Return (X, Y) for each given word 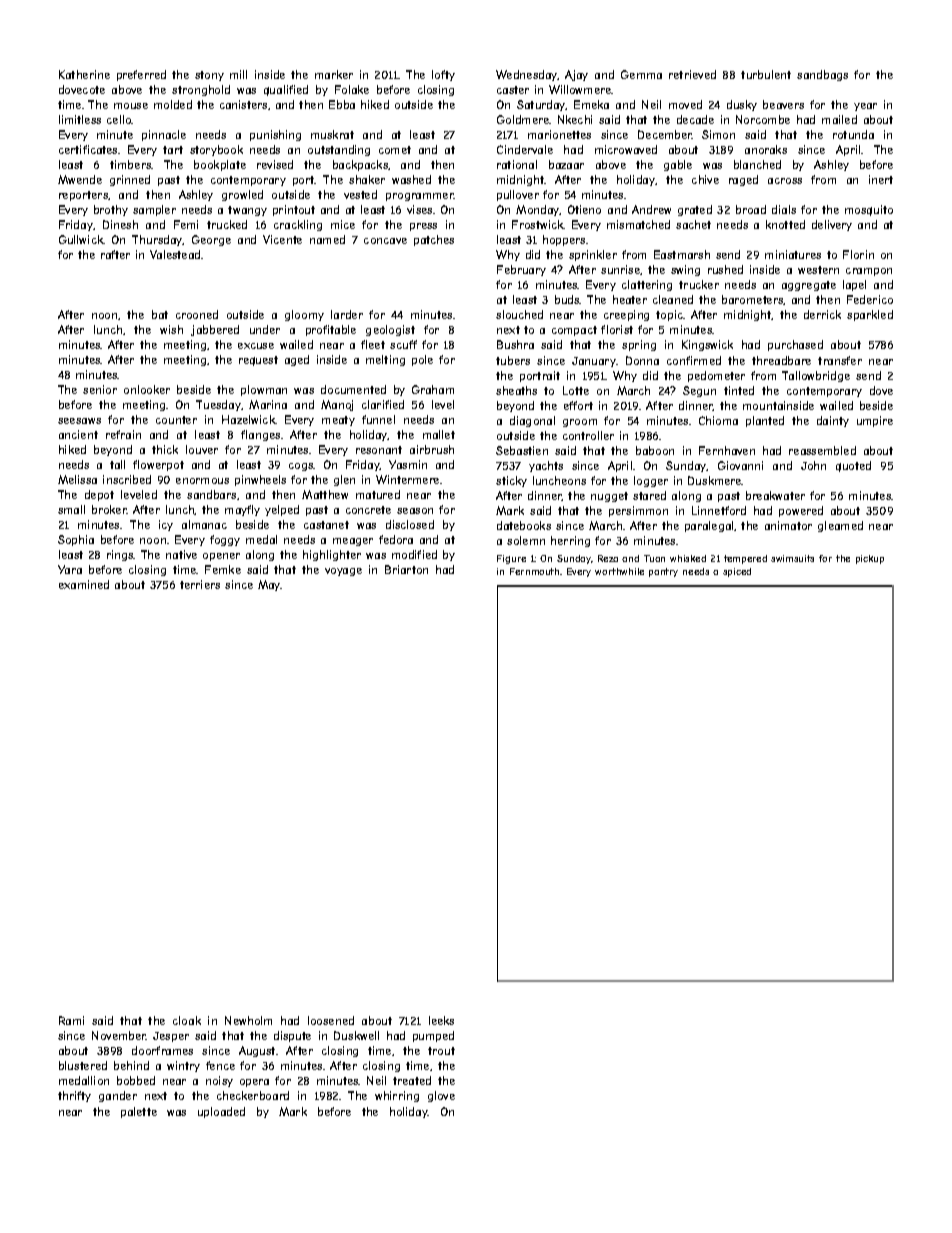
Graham (433, 389)
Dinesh (120, 224)
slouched (519, 314)
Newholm (248, 1020)
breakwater (775, 495)
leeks (441, 1020)
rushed (725, 269)
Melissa (77, 479)
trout (441, 1051)
